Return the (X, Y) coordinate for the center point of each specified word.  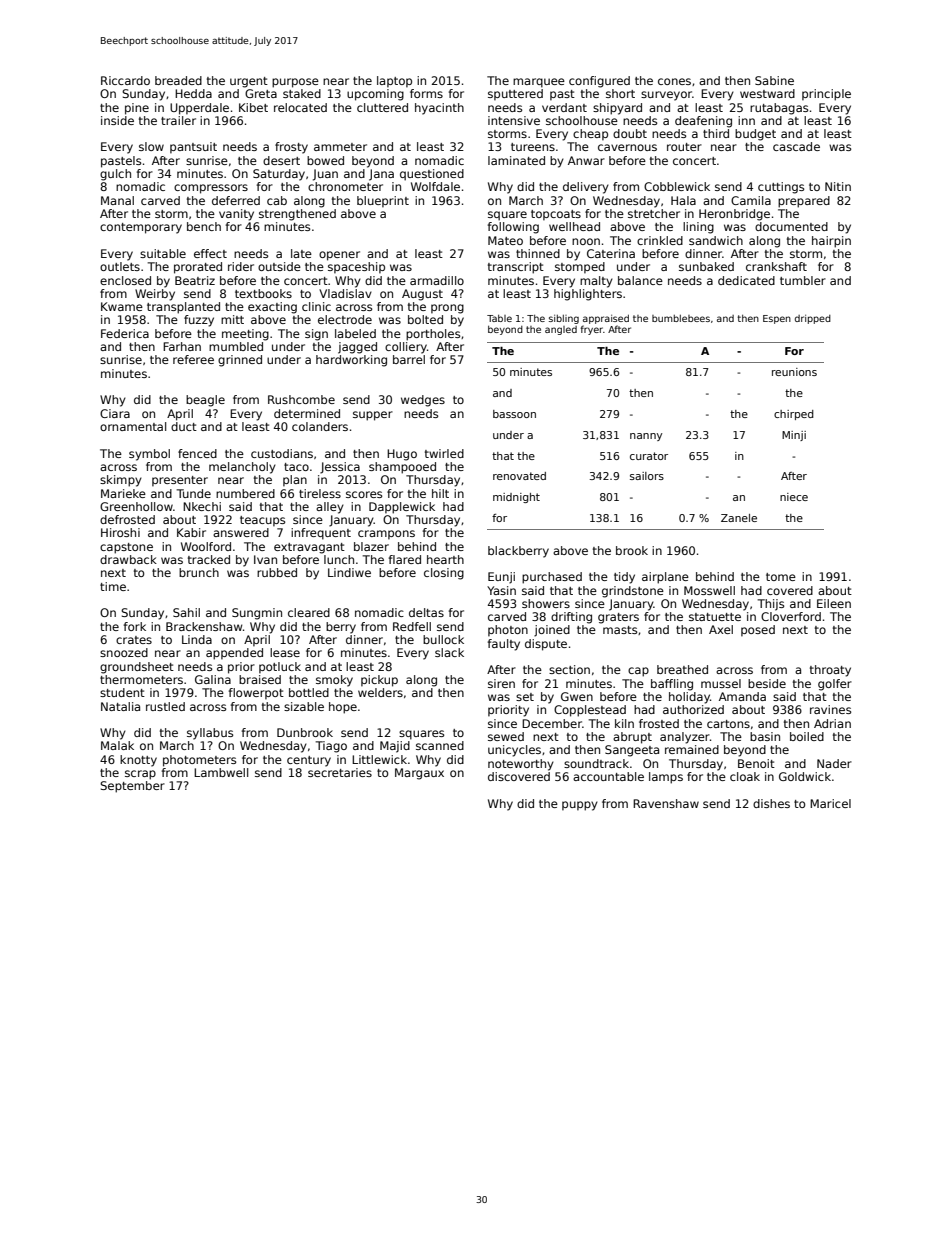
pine (137, 109)
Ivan (265, 559)
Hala (683, 200)
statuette (715, 617)
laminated (516, 160)
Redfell (412, 626)
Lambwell (221, 772)
